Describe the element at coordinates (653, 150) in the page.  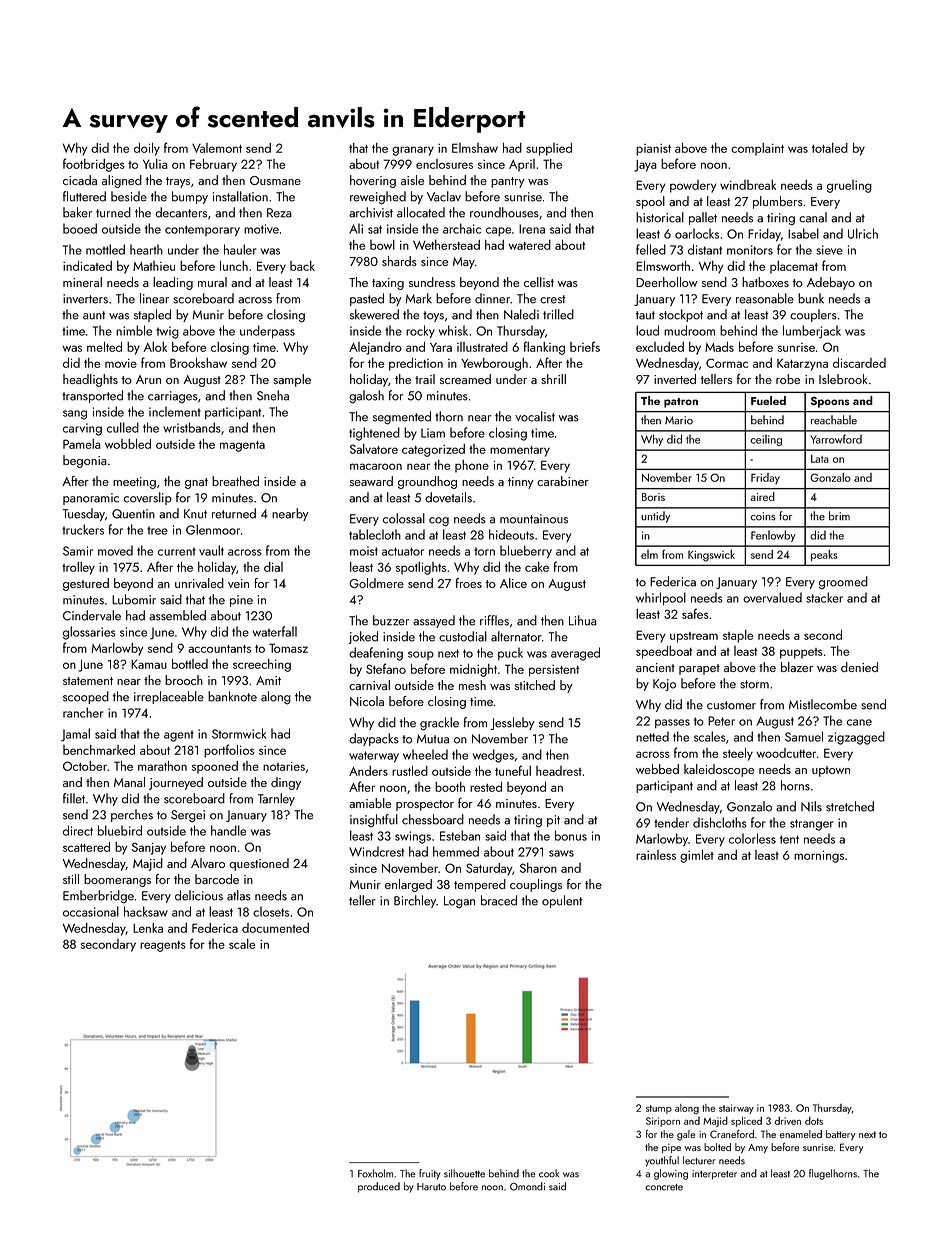
I see `pianist` at that location.
